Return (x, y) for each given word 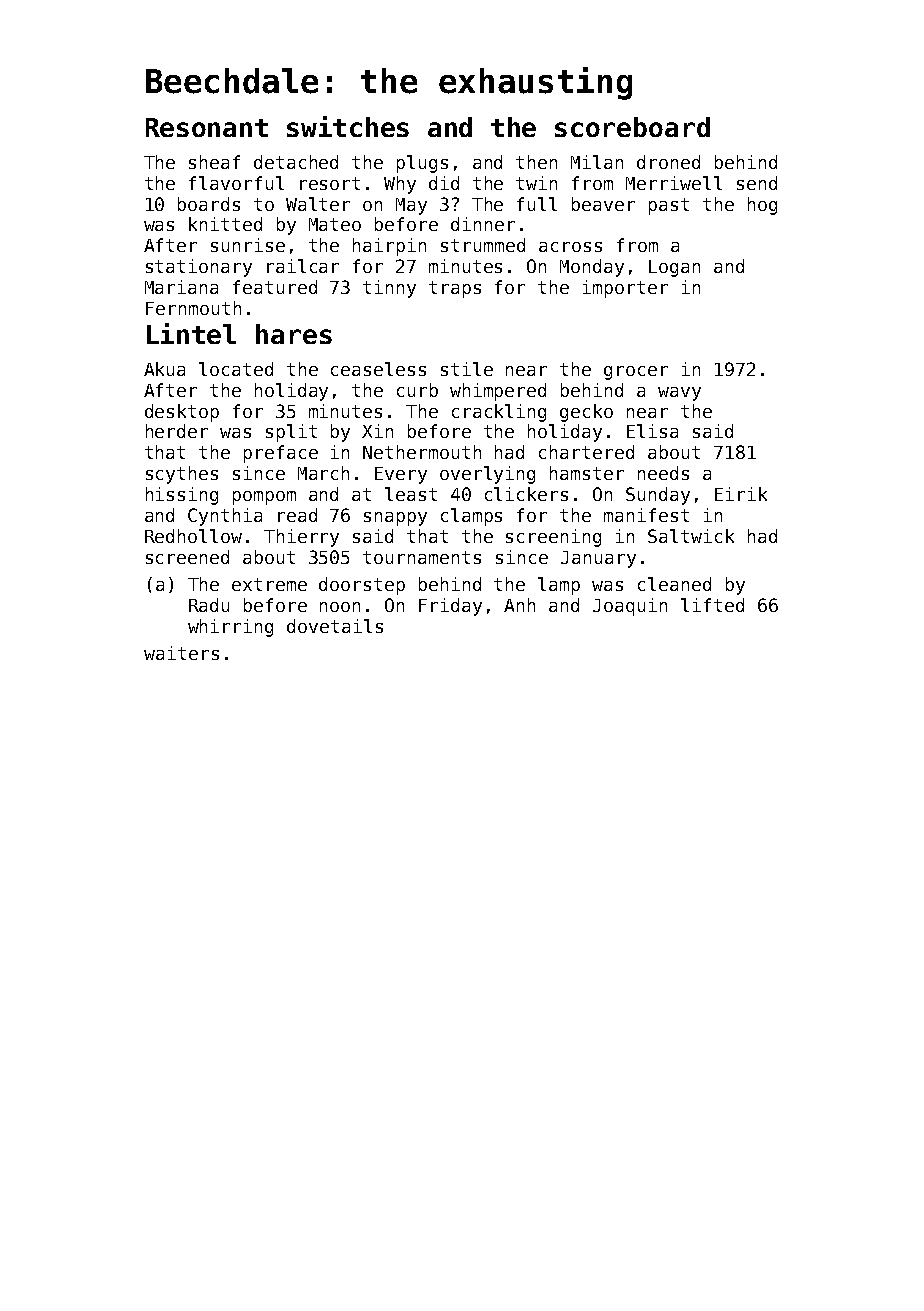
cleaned (674, 584)
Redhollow (193, 536)
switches (348, 126)
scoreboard (632, 127)
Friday (450, 607)
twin (536, 183)
